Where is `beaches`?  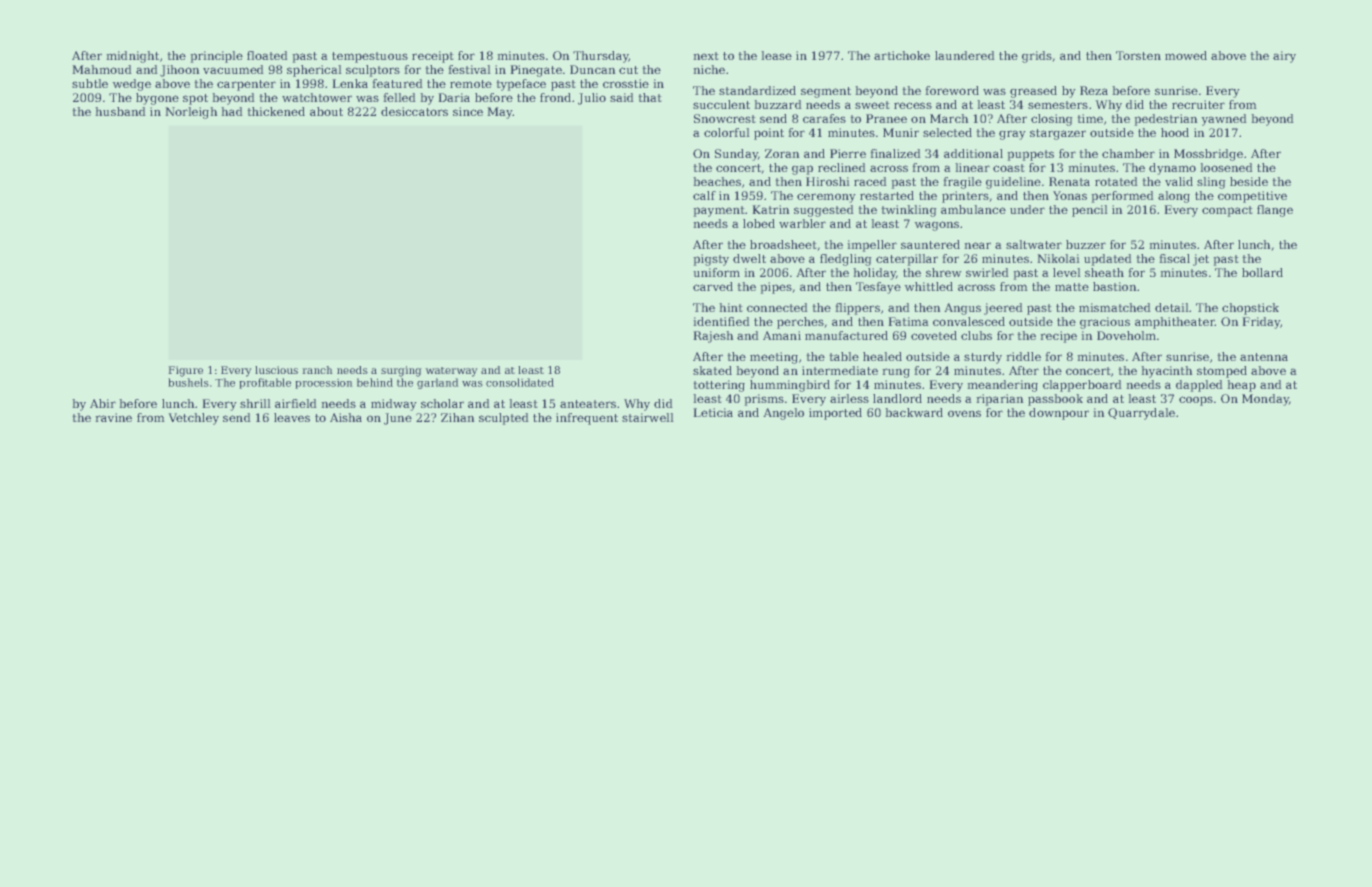
beaches is located at coordinates (717, 181).
